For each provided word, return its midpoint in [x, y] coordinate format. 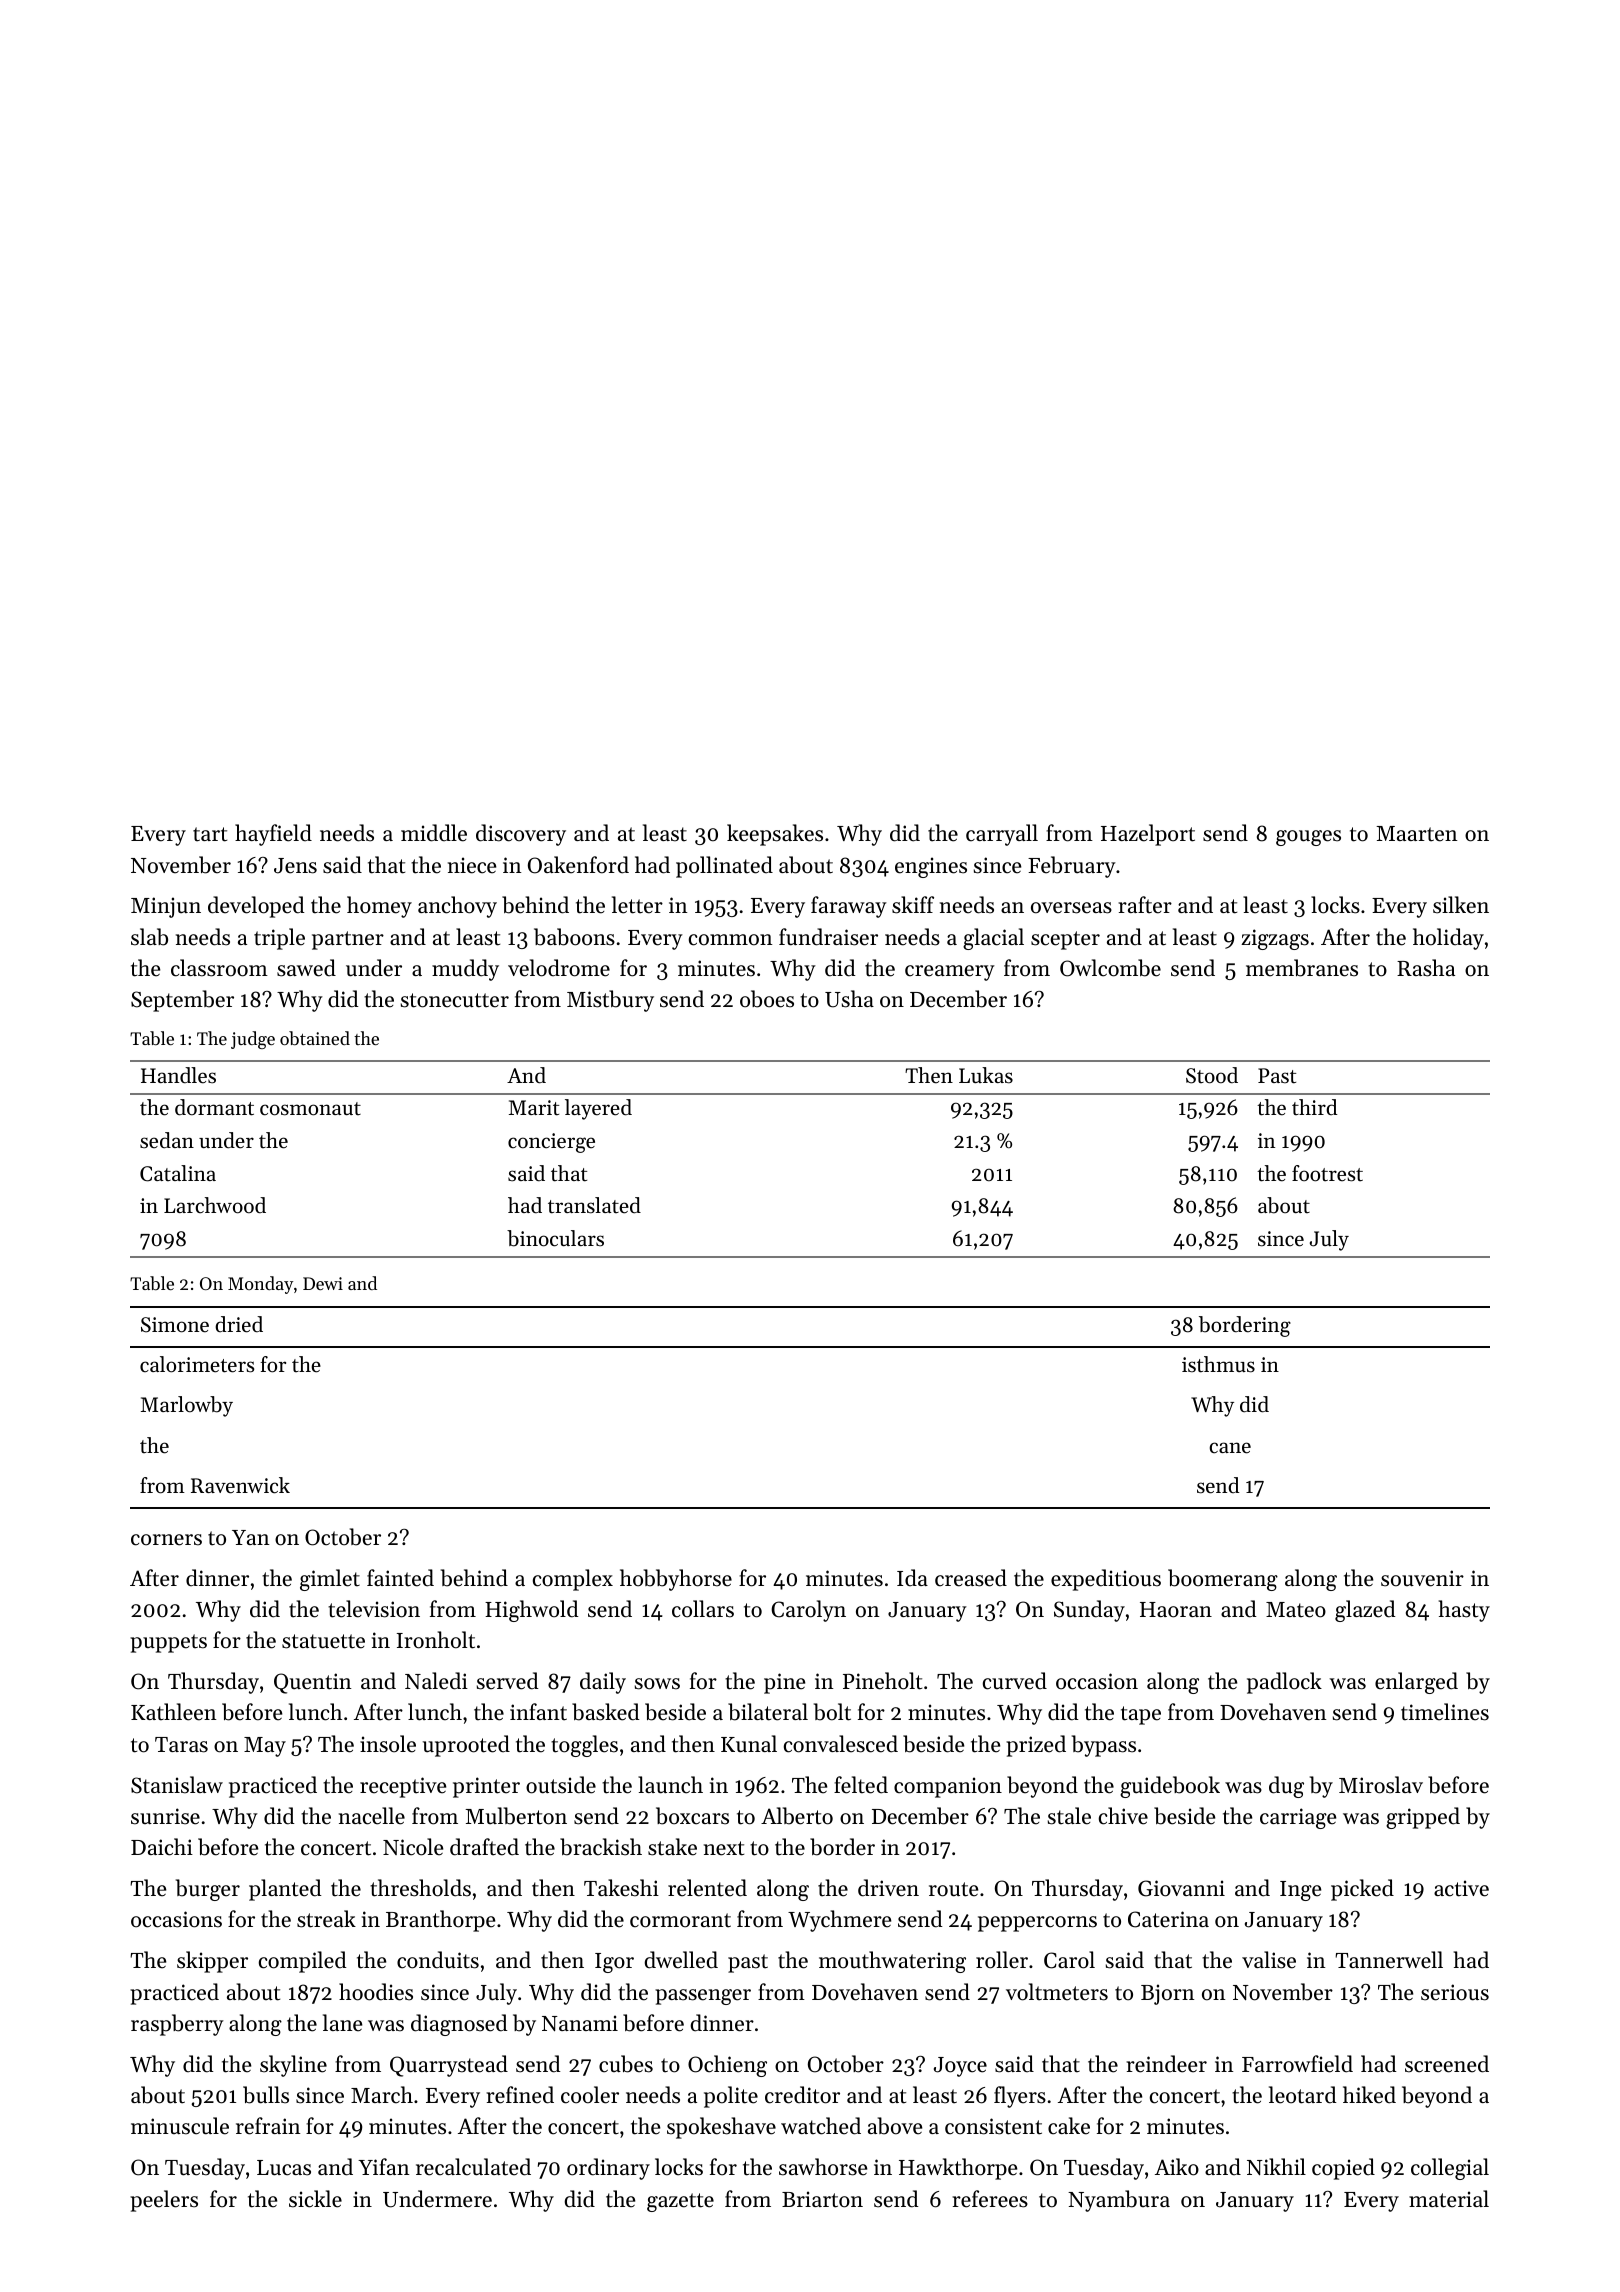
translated [594, 1205]
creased [971, 1578]
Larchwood [215, 1205]
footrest [1327, 1173]
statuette [323, 1641]
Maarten [1416, 834]
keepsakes [775, 835]
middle [434, 833]
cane [1230, 1448]
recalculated [473, 2167]
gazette [680, 2202]
